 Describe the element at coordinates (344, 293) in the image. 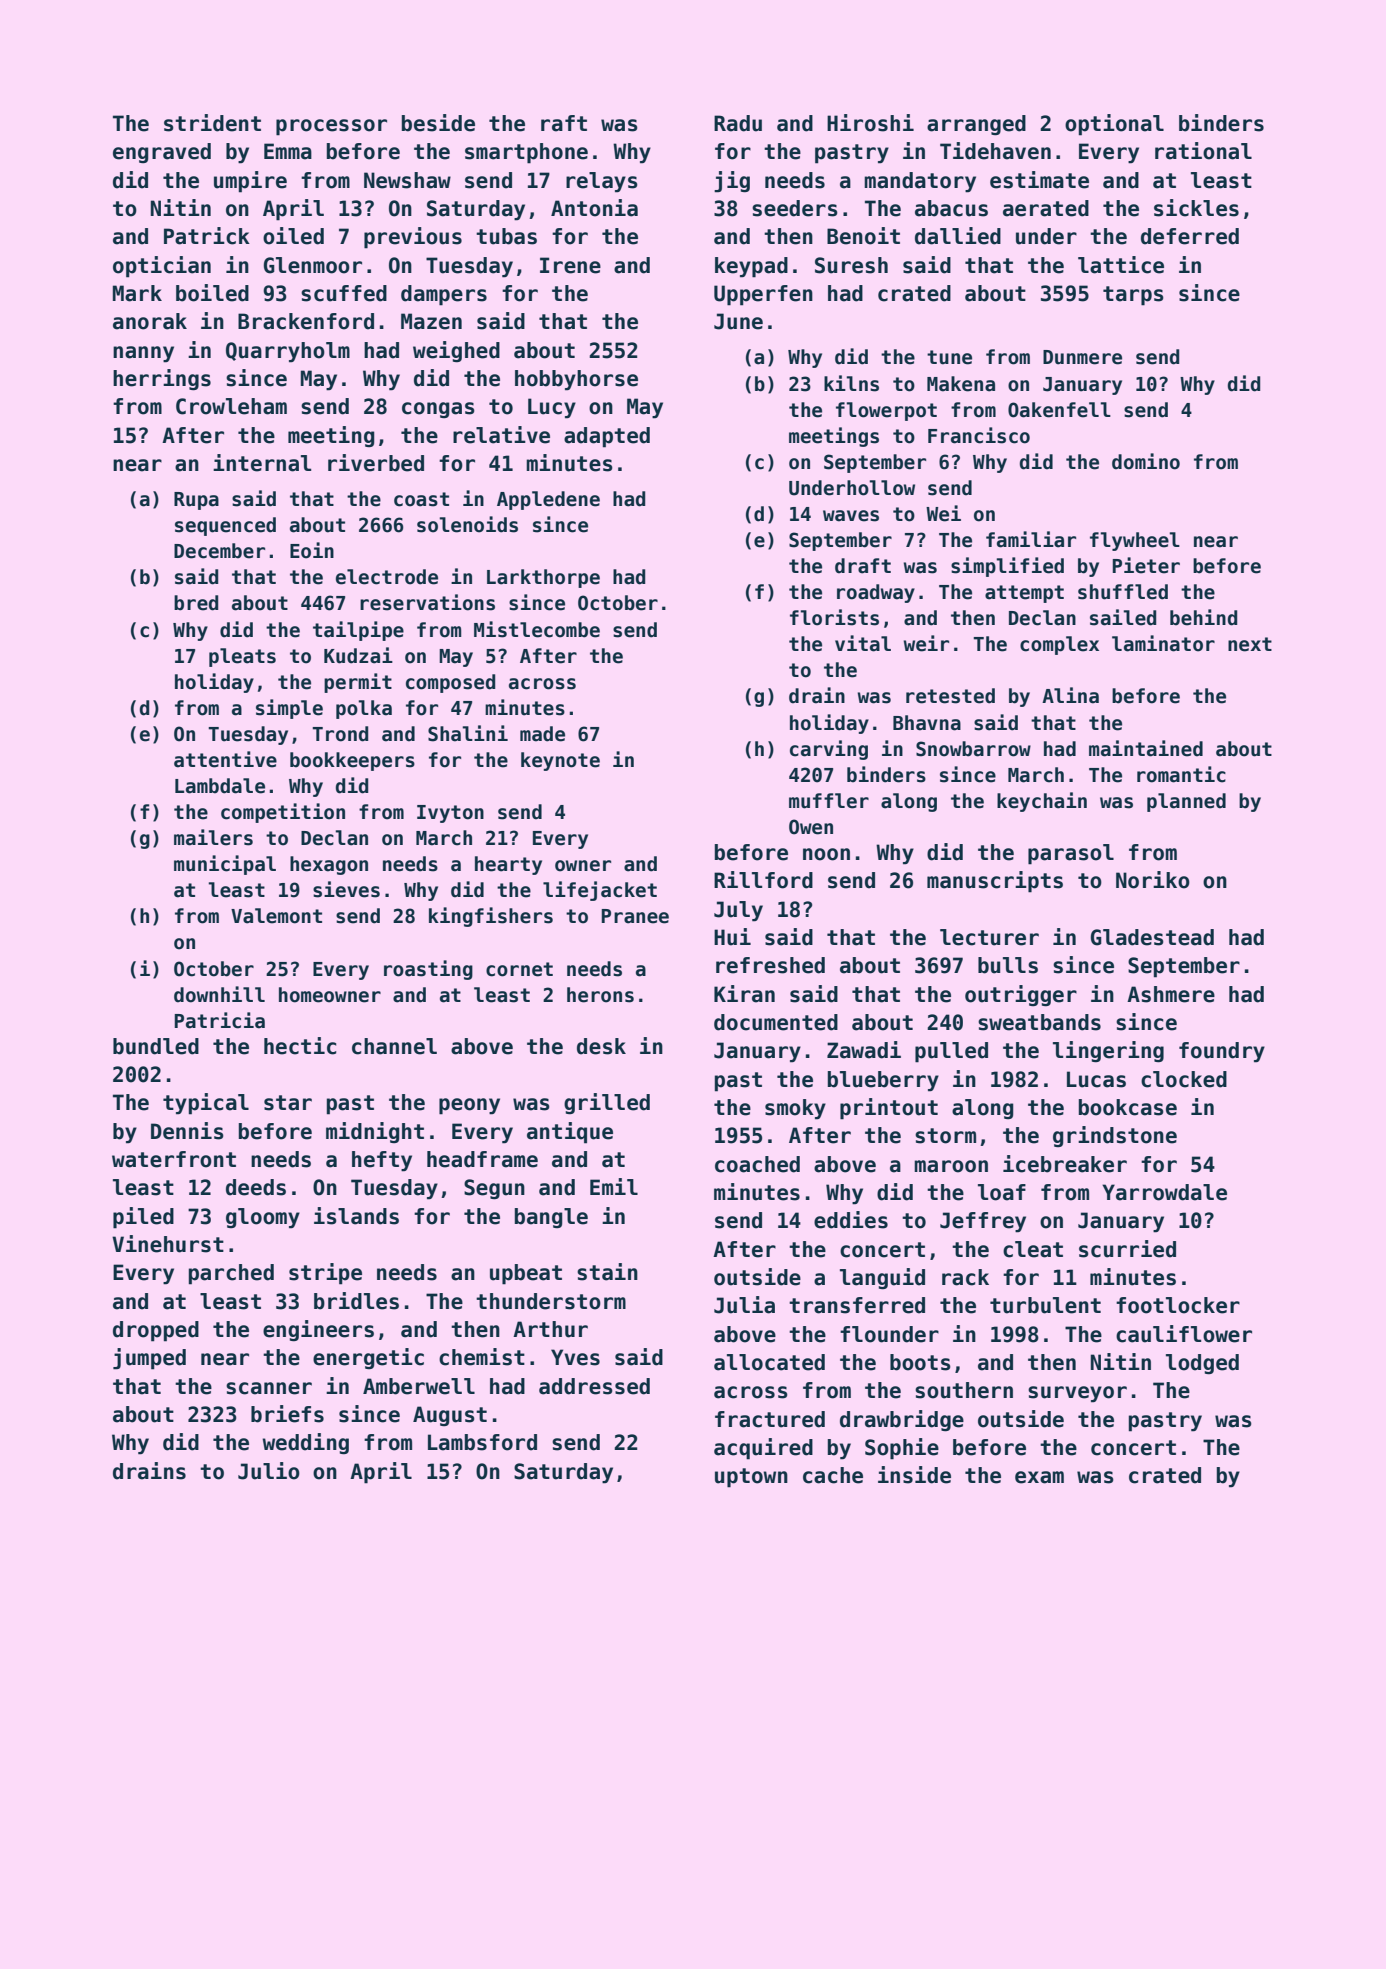

I see `scuffed` at that location.
